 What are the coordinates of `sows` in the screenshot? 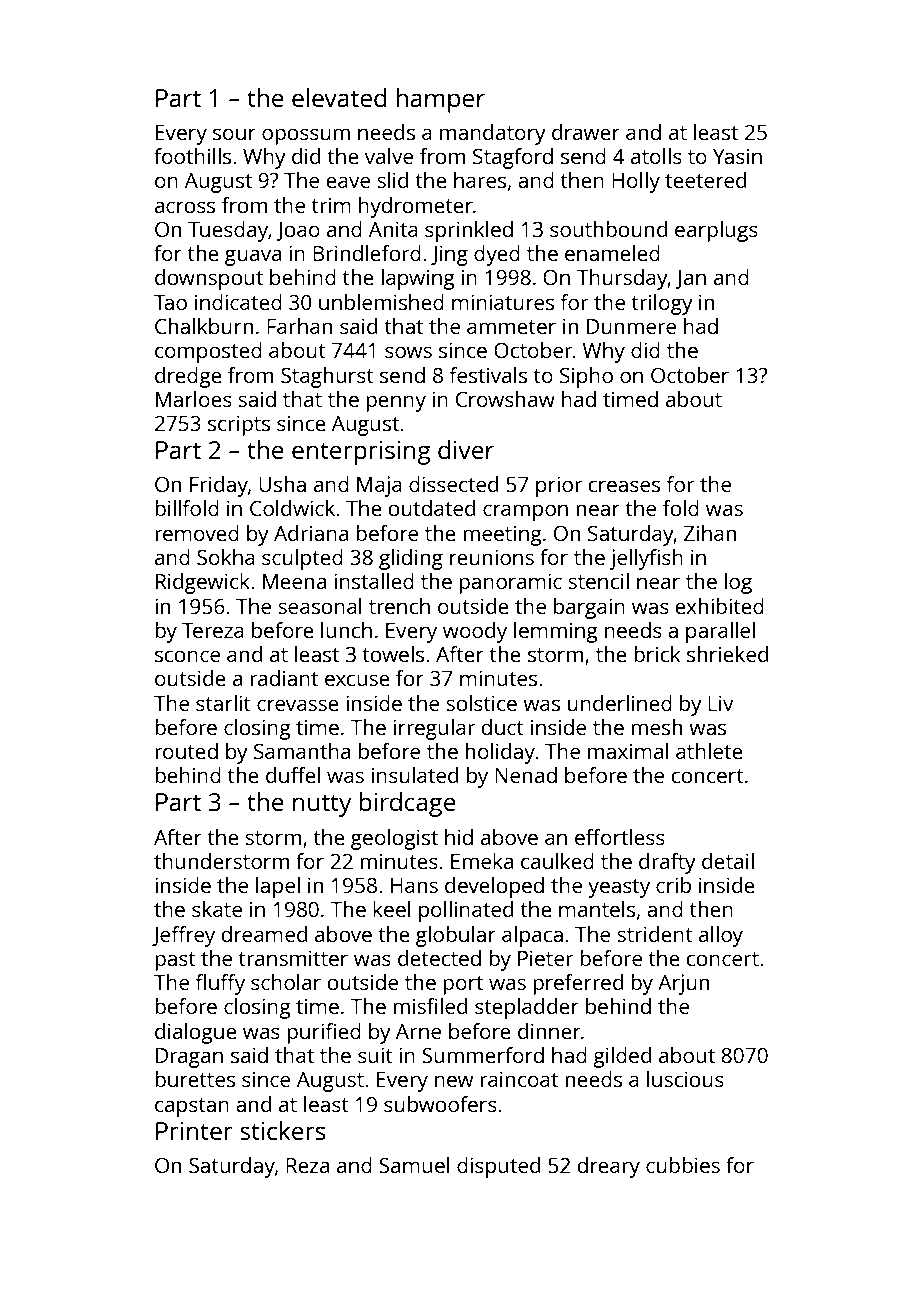 It's located at (408, 352).
